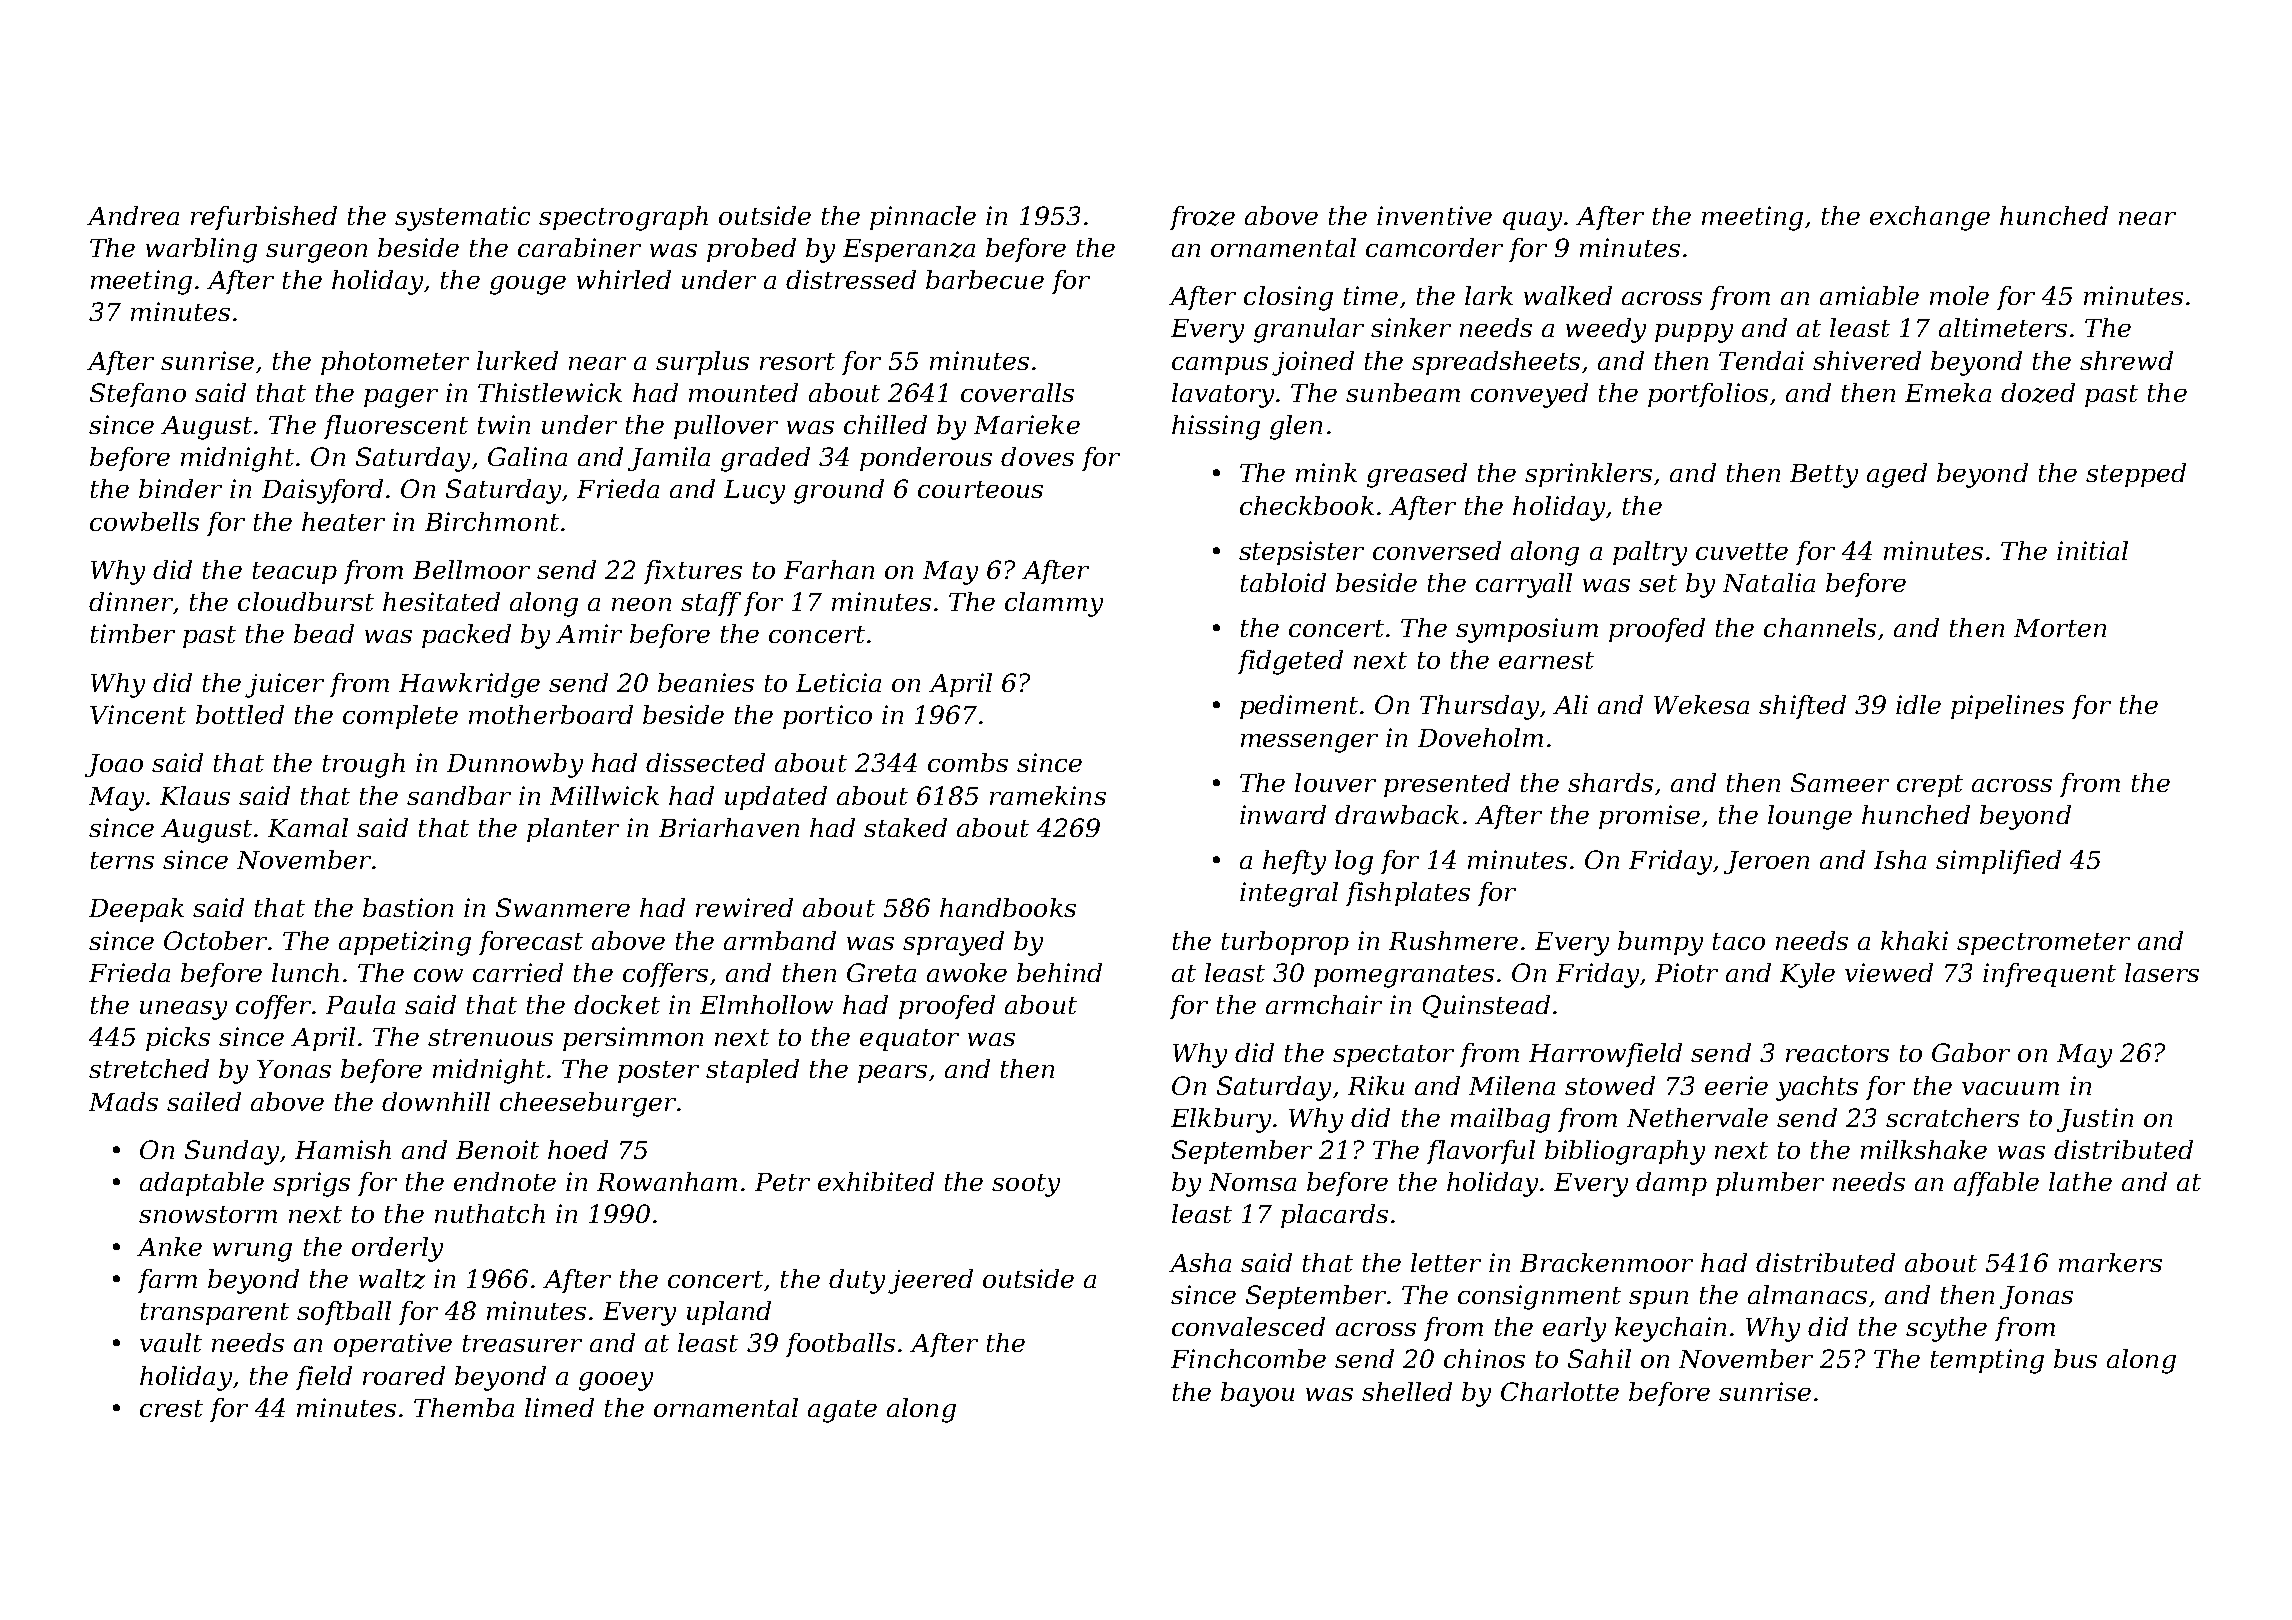 The image size is (2292, 1620). Describe the element at coordinates (441, 601) in the screenshot. I see `hesitated` at that location.
